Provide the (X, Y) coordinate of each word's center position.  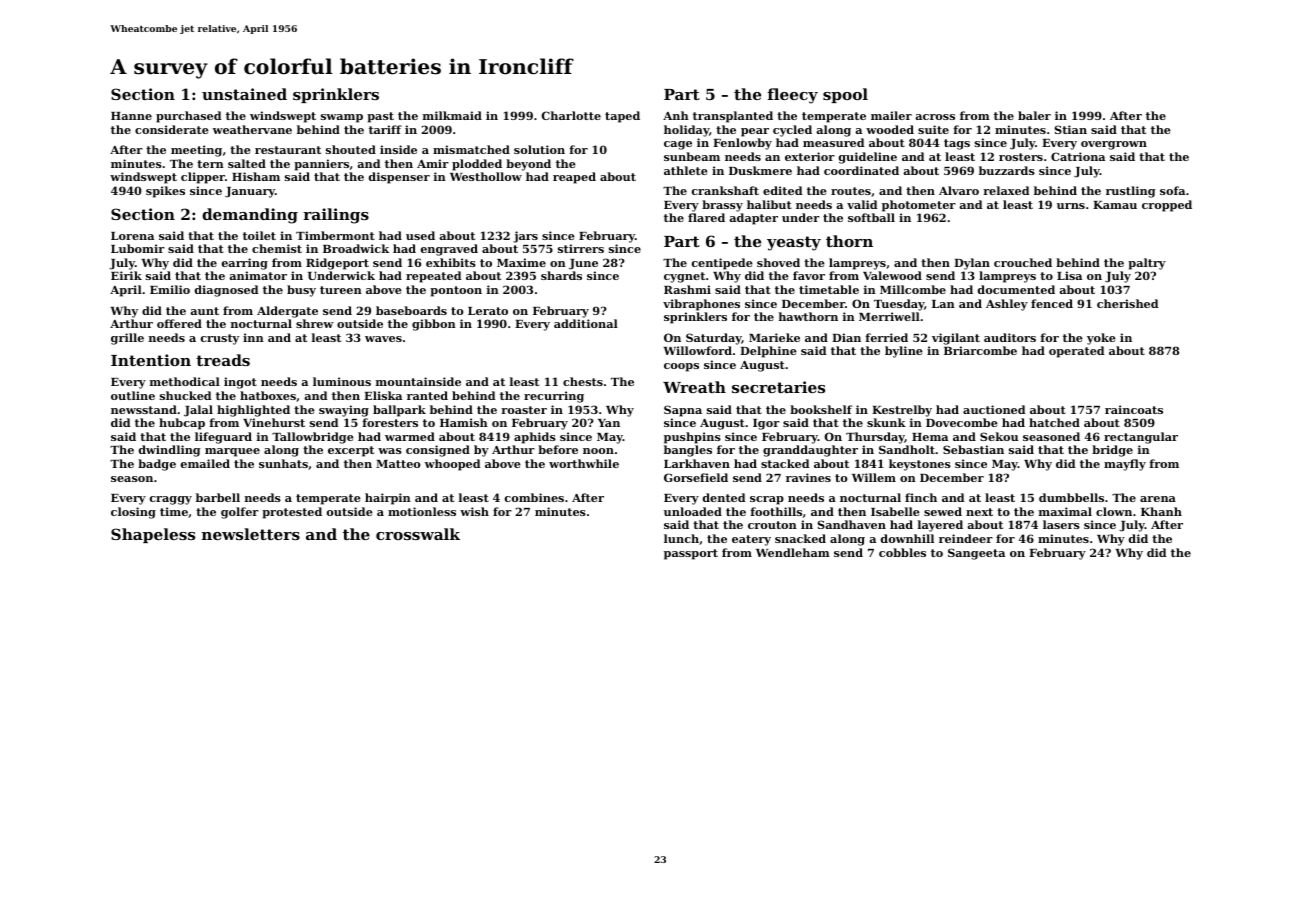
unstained (244, 94)
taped (622, 117)
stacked (785, 463)
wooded (890, 129)
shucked (185, 395)
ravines (808, 477)
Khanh (1161, 511)
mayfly (1125, 465)
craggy (171, 500)
